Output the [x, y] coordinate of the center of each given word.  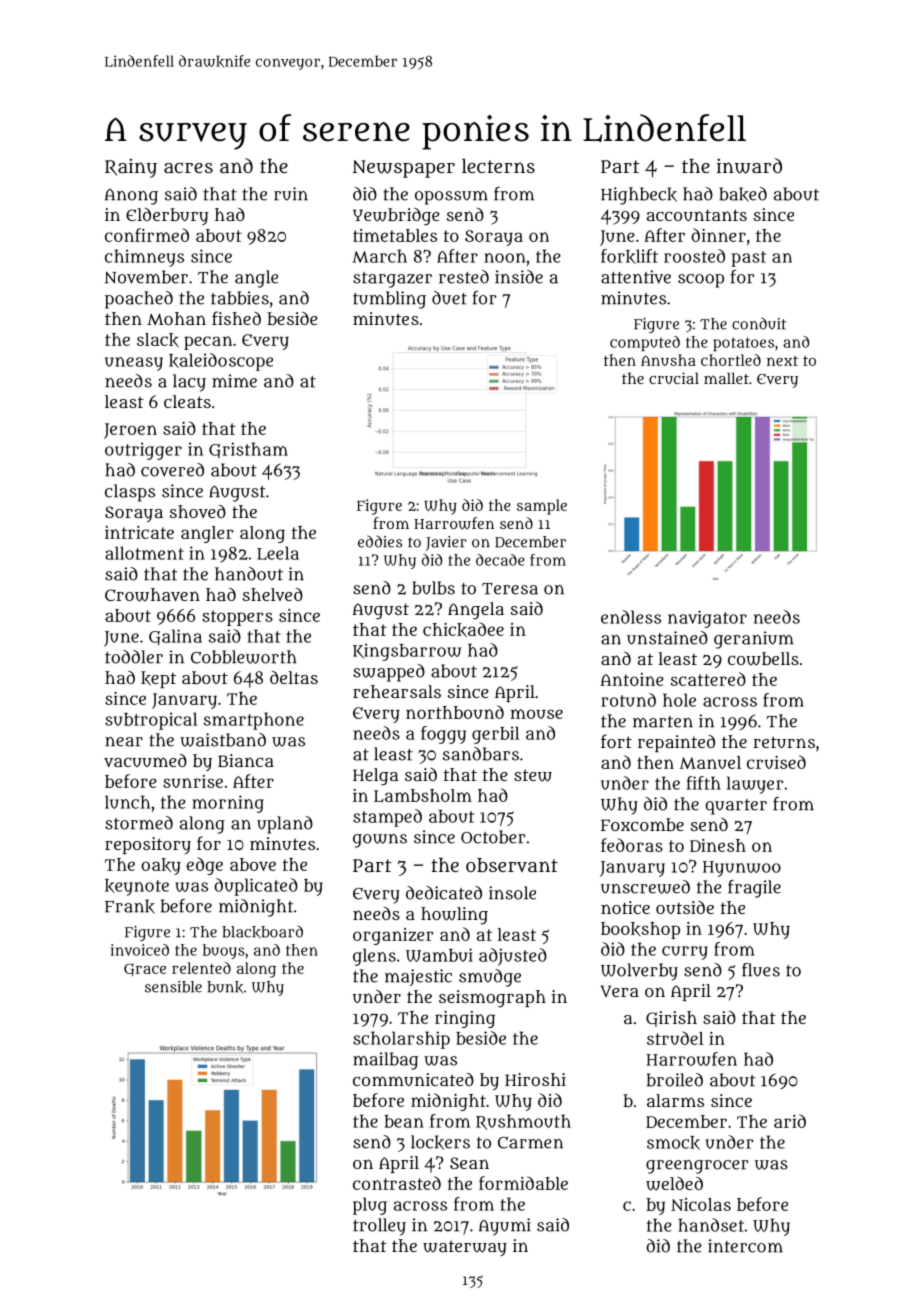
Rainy [131, 168]
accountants [697, 215]
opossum [451, 198]
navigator [707, 619]
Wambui [439, 955]
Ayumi [505, 1227]
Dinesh [718, 845]
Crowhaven [152, 595]
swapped [389, 673]
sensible [173, 987]
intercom [745, 1246]
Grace [145, 969]
